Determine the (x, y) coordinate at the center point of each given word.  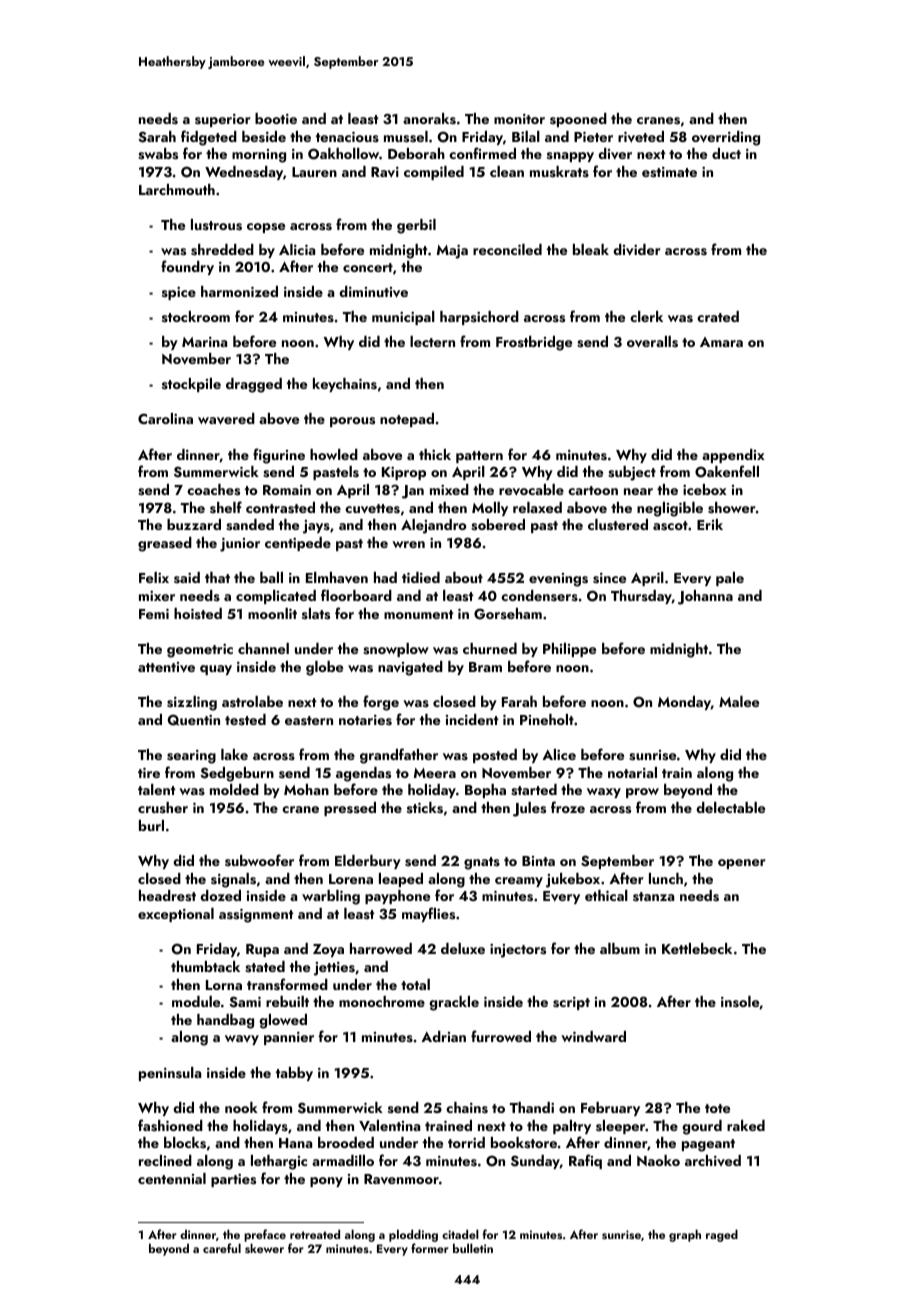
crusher (163, 807)
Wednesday (244, 173)
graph (685, 1235)
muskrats (559, 171)
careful (222, 1248)
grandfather (399, 756)
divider (637, 250)
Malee (739, 701)
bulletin (473, 1248)
